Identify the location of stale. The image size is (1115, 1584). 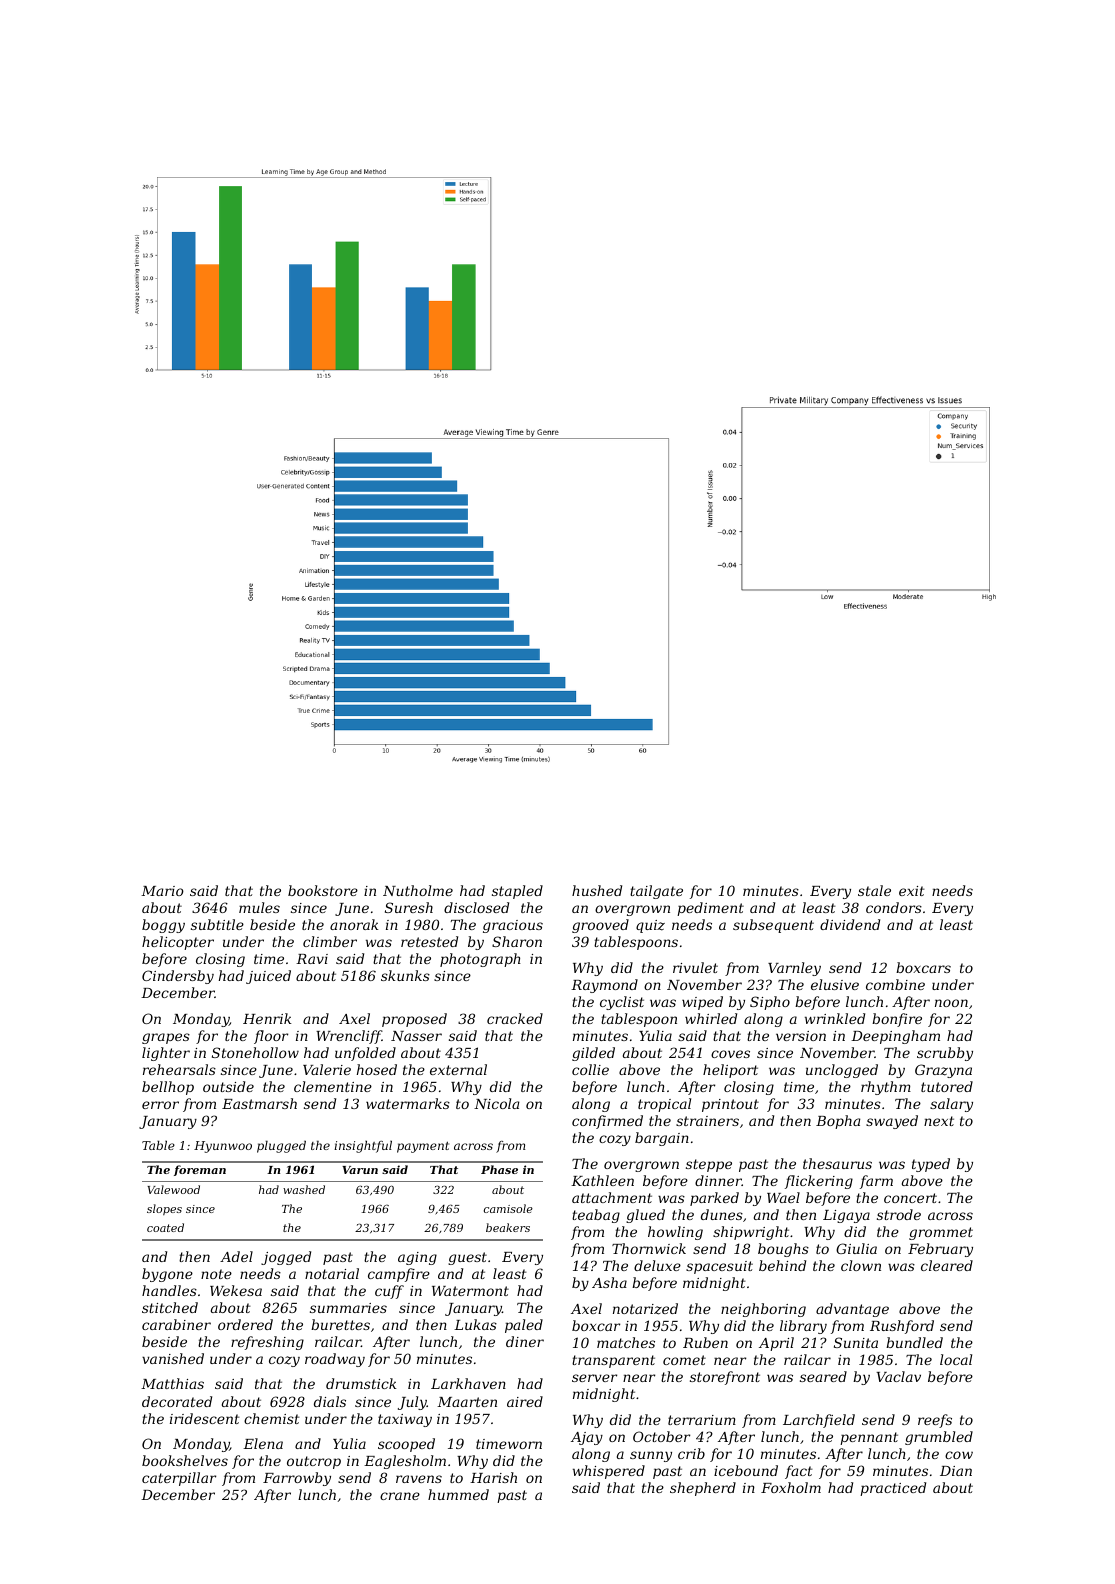
(874, 890).
